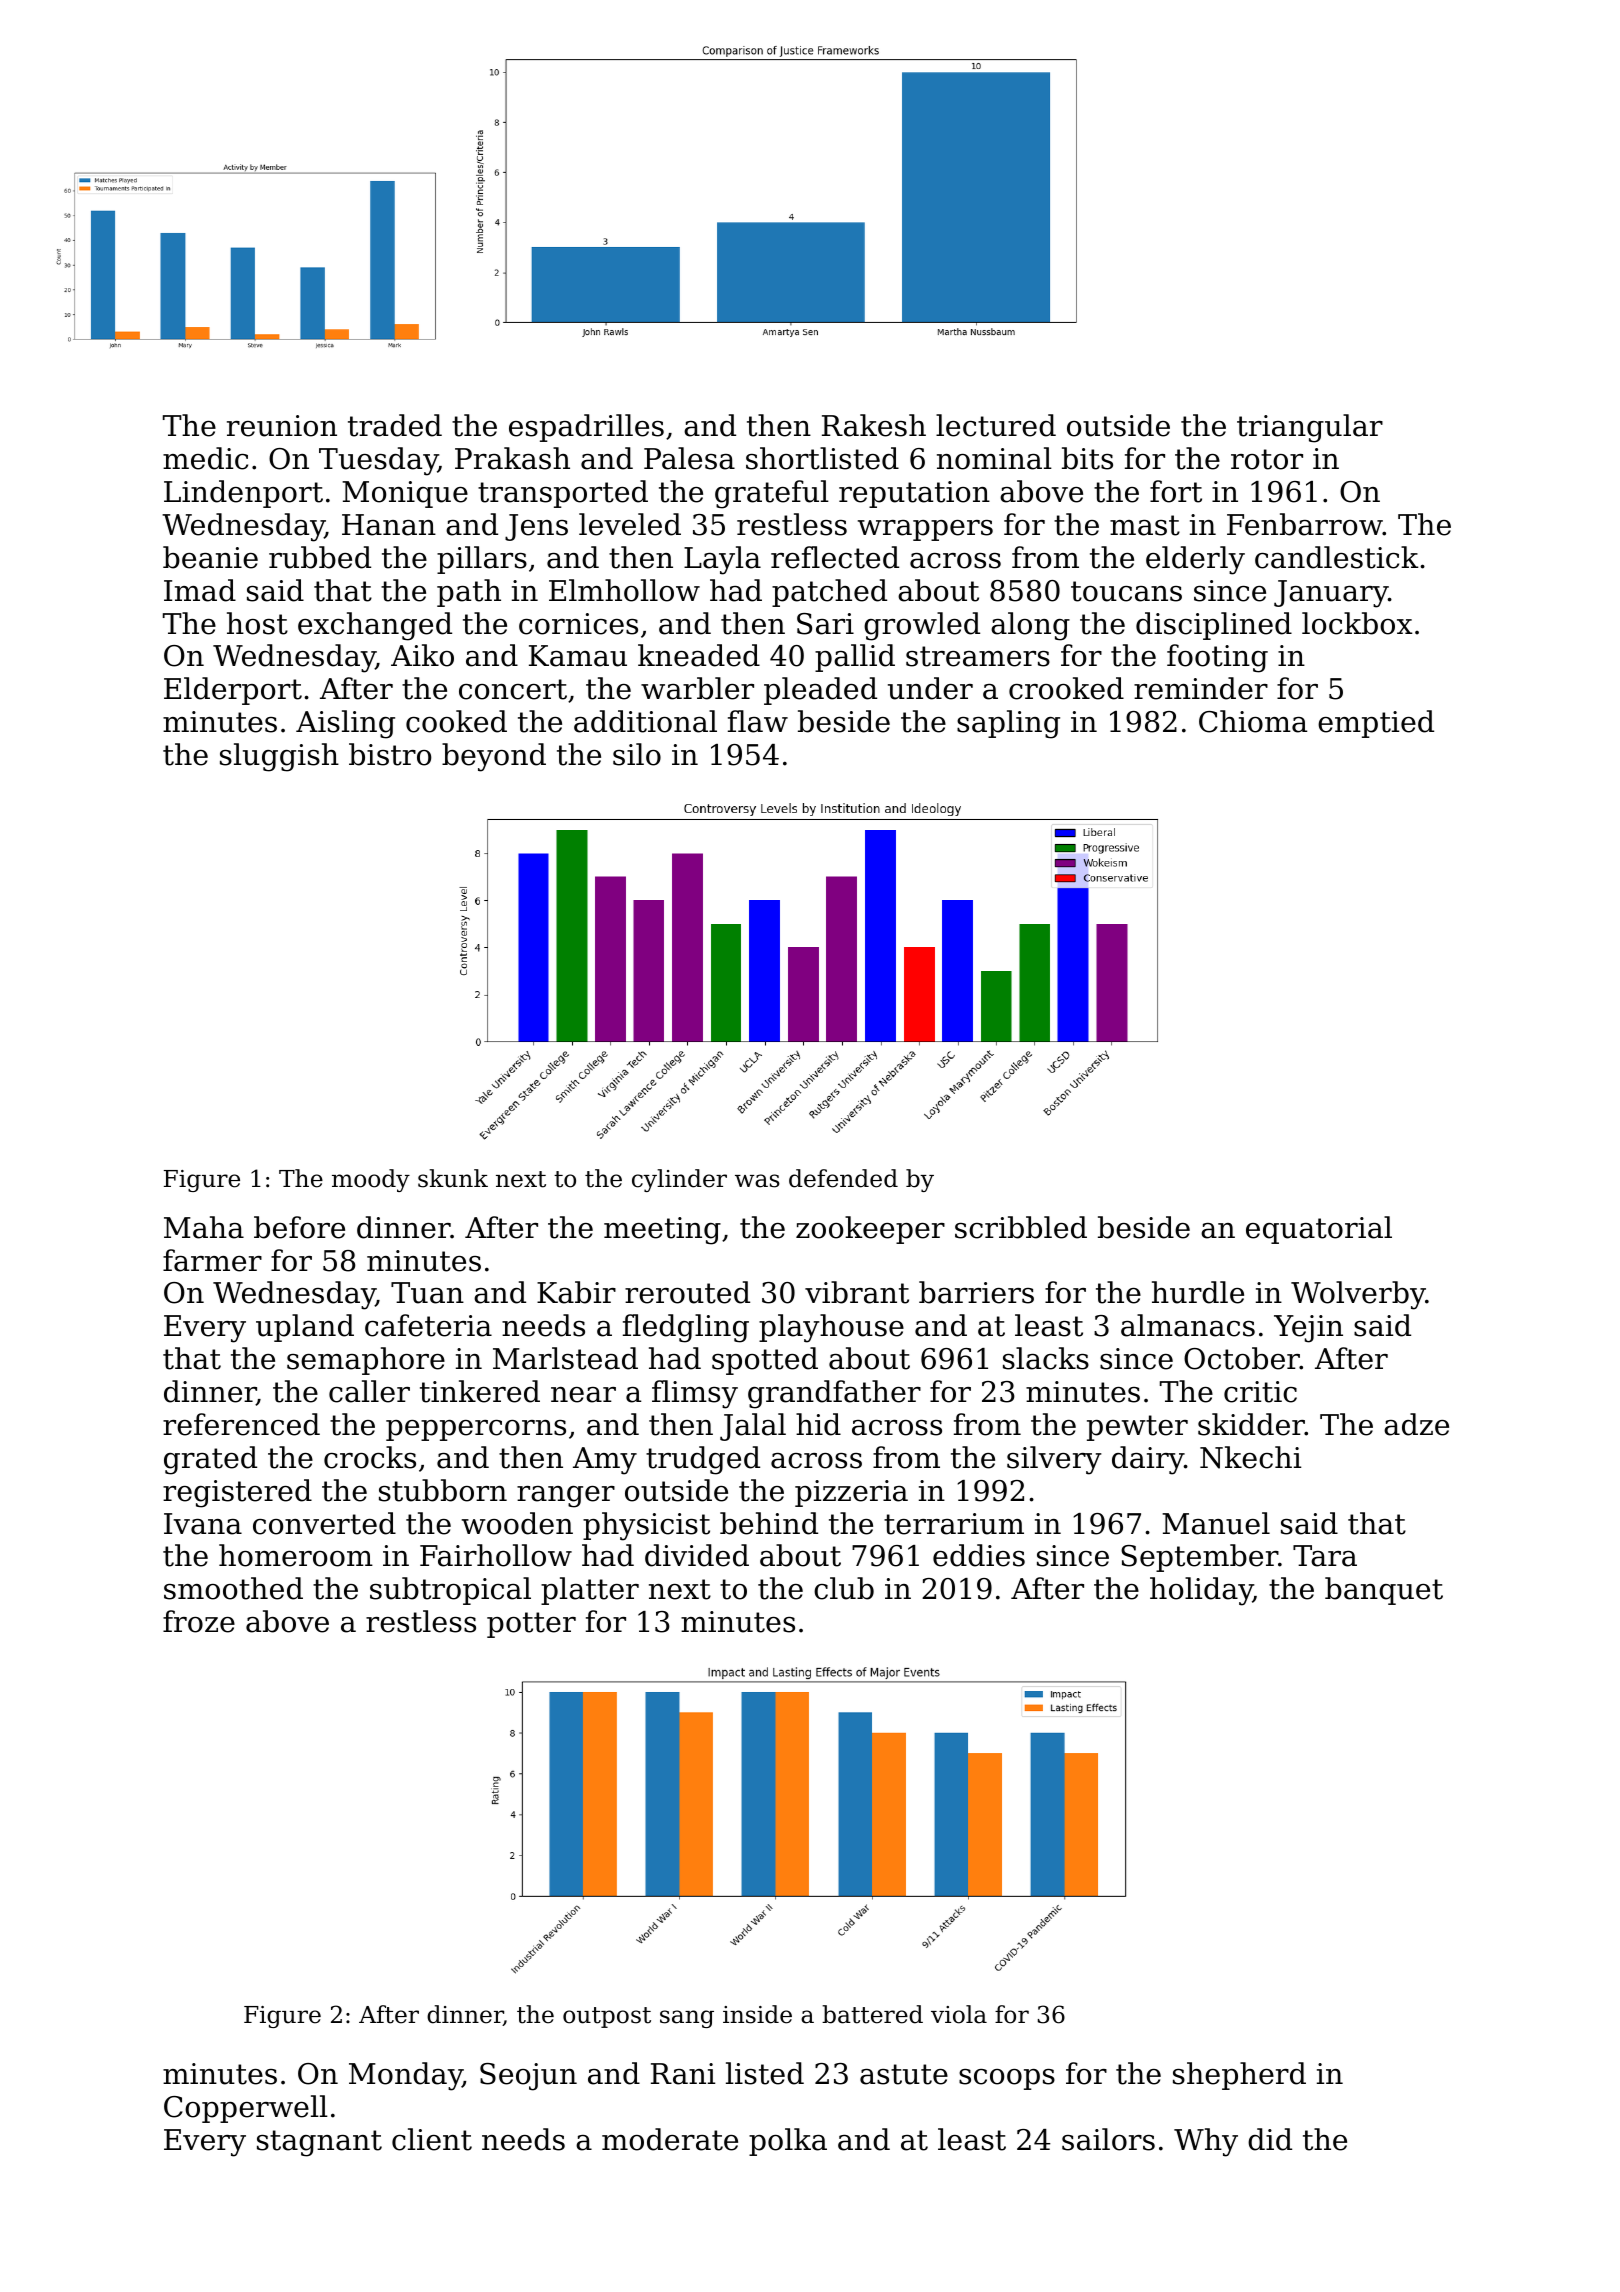  I want to click on client, so click(432, 2139).
